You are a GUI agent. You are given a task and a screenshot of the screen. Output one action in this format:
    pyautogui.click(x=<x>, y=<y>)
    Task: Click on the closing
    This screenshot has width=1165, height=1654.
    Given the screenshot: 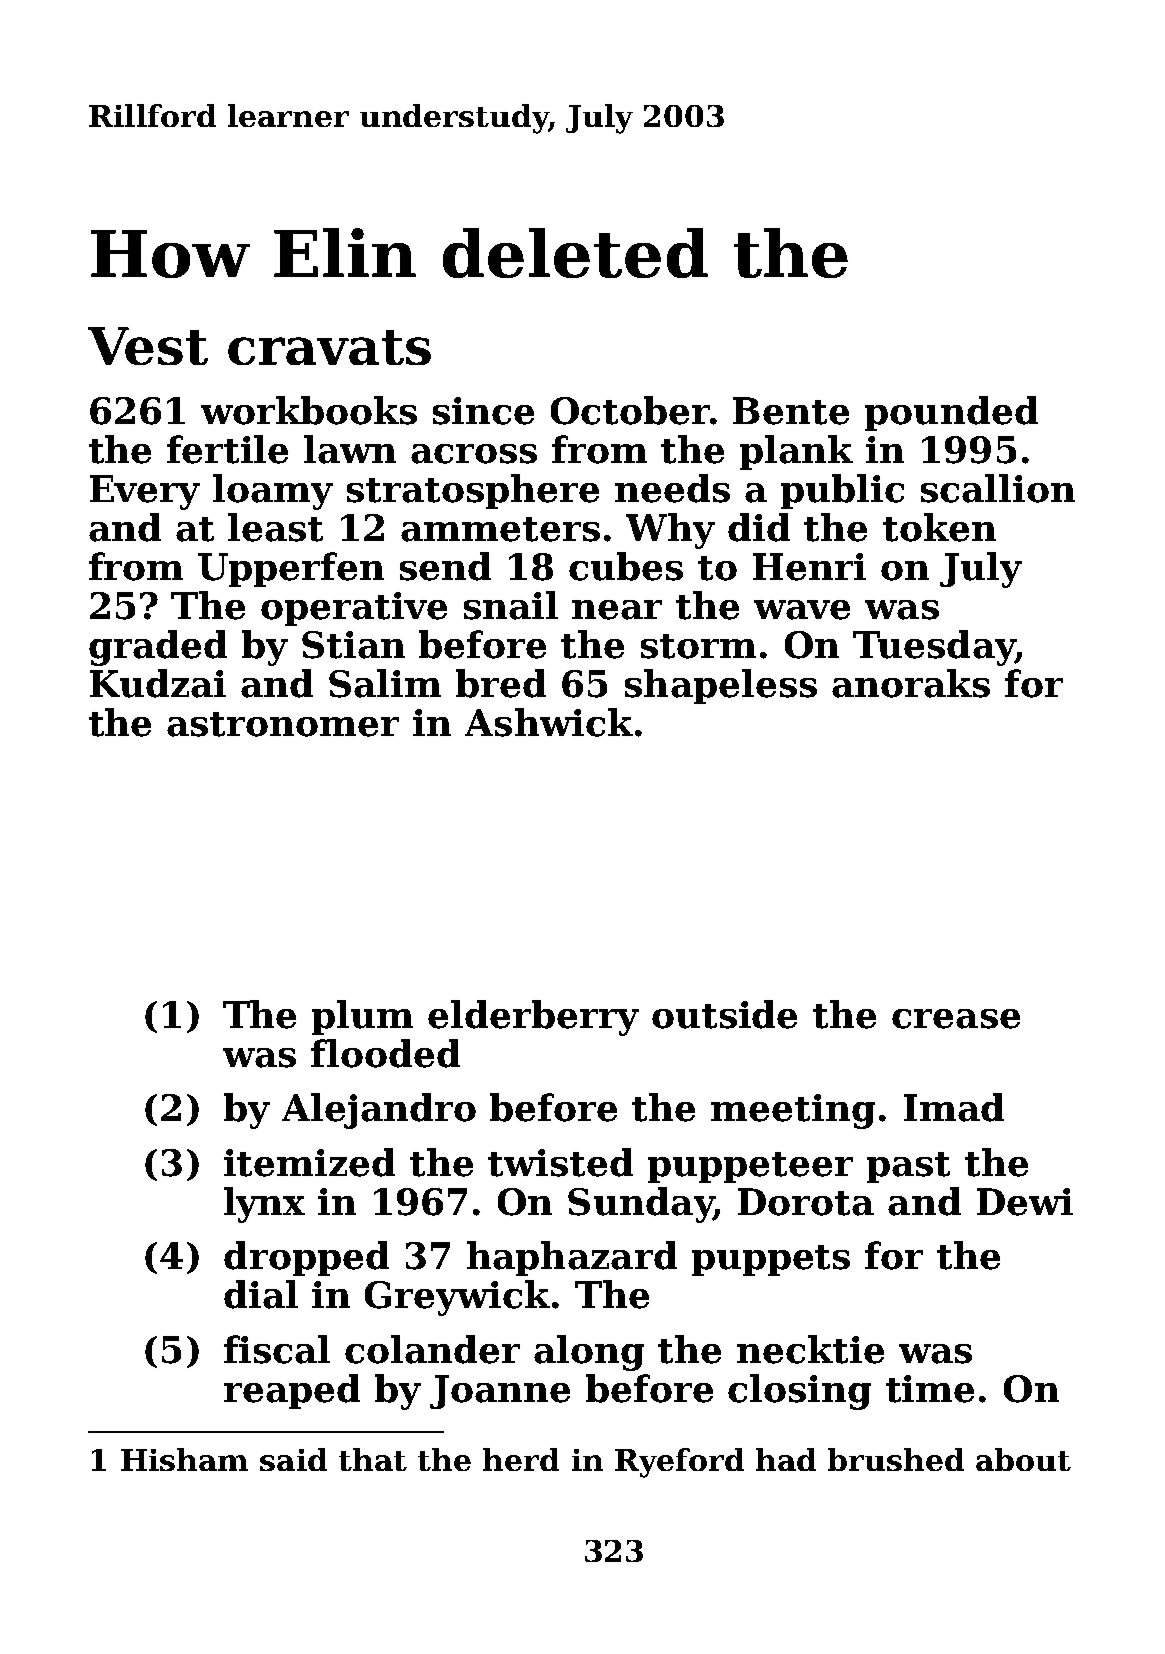 What is the action you would take?
    pyautogui.click(x=799, y=1392)
